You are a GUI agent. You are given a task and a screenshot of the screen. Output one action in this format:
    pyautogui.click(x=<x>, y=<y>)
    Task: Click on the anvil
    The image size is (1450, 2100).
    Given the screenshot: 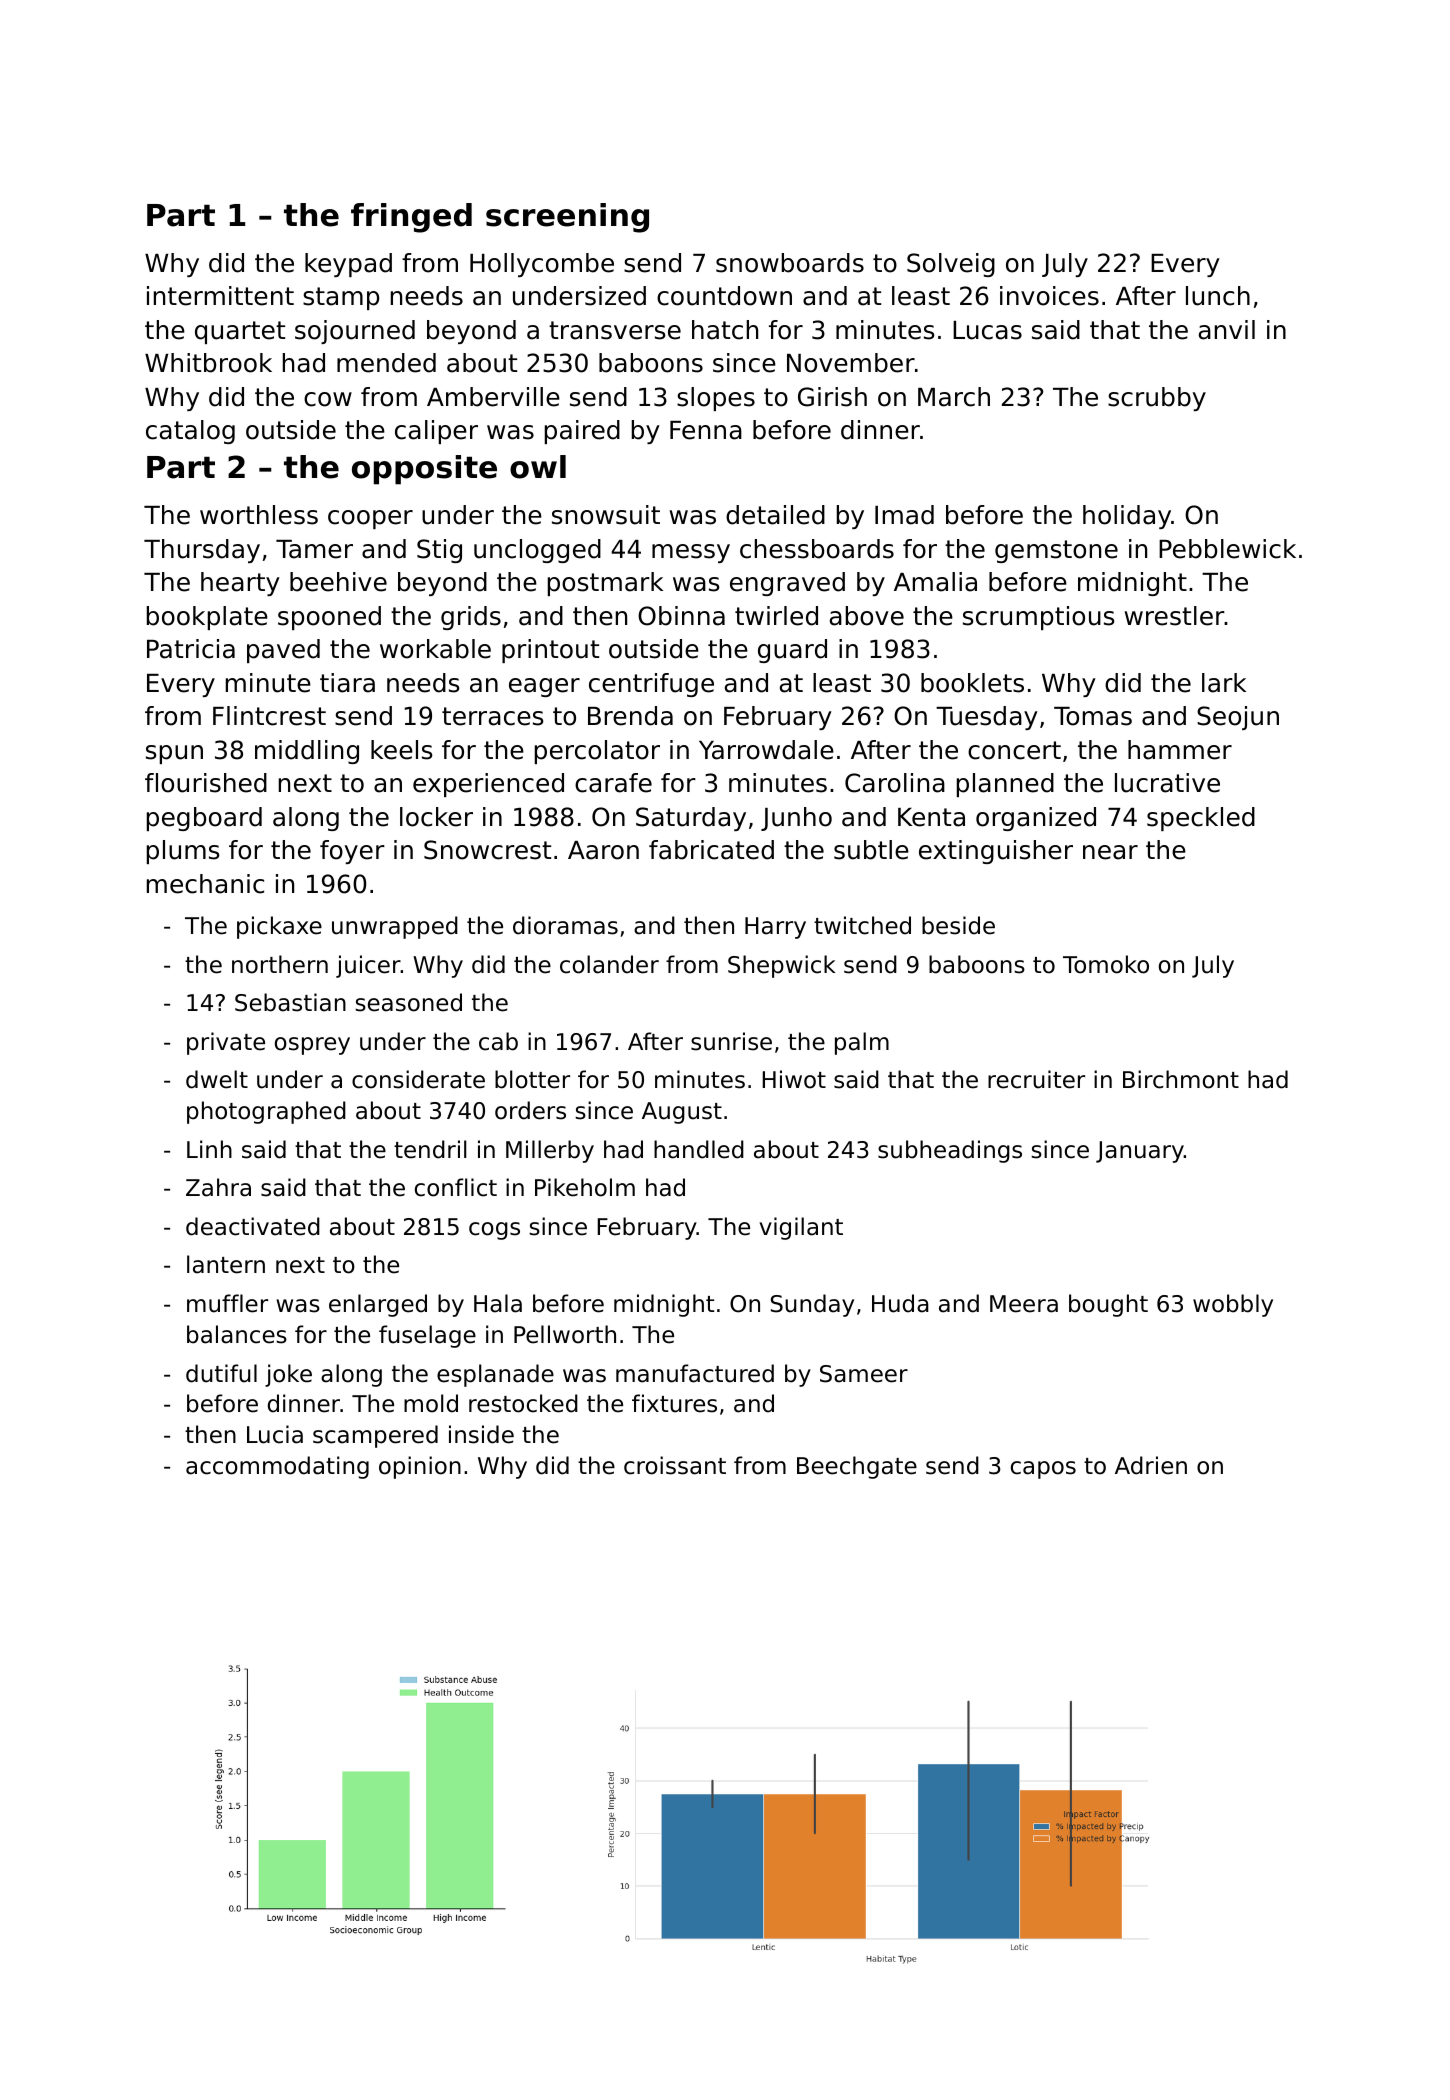 What is the action you would take?
    pyautogui.click(x=1227, y=330)
